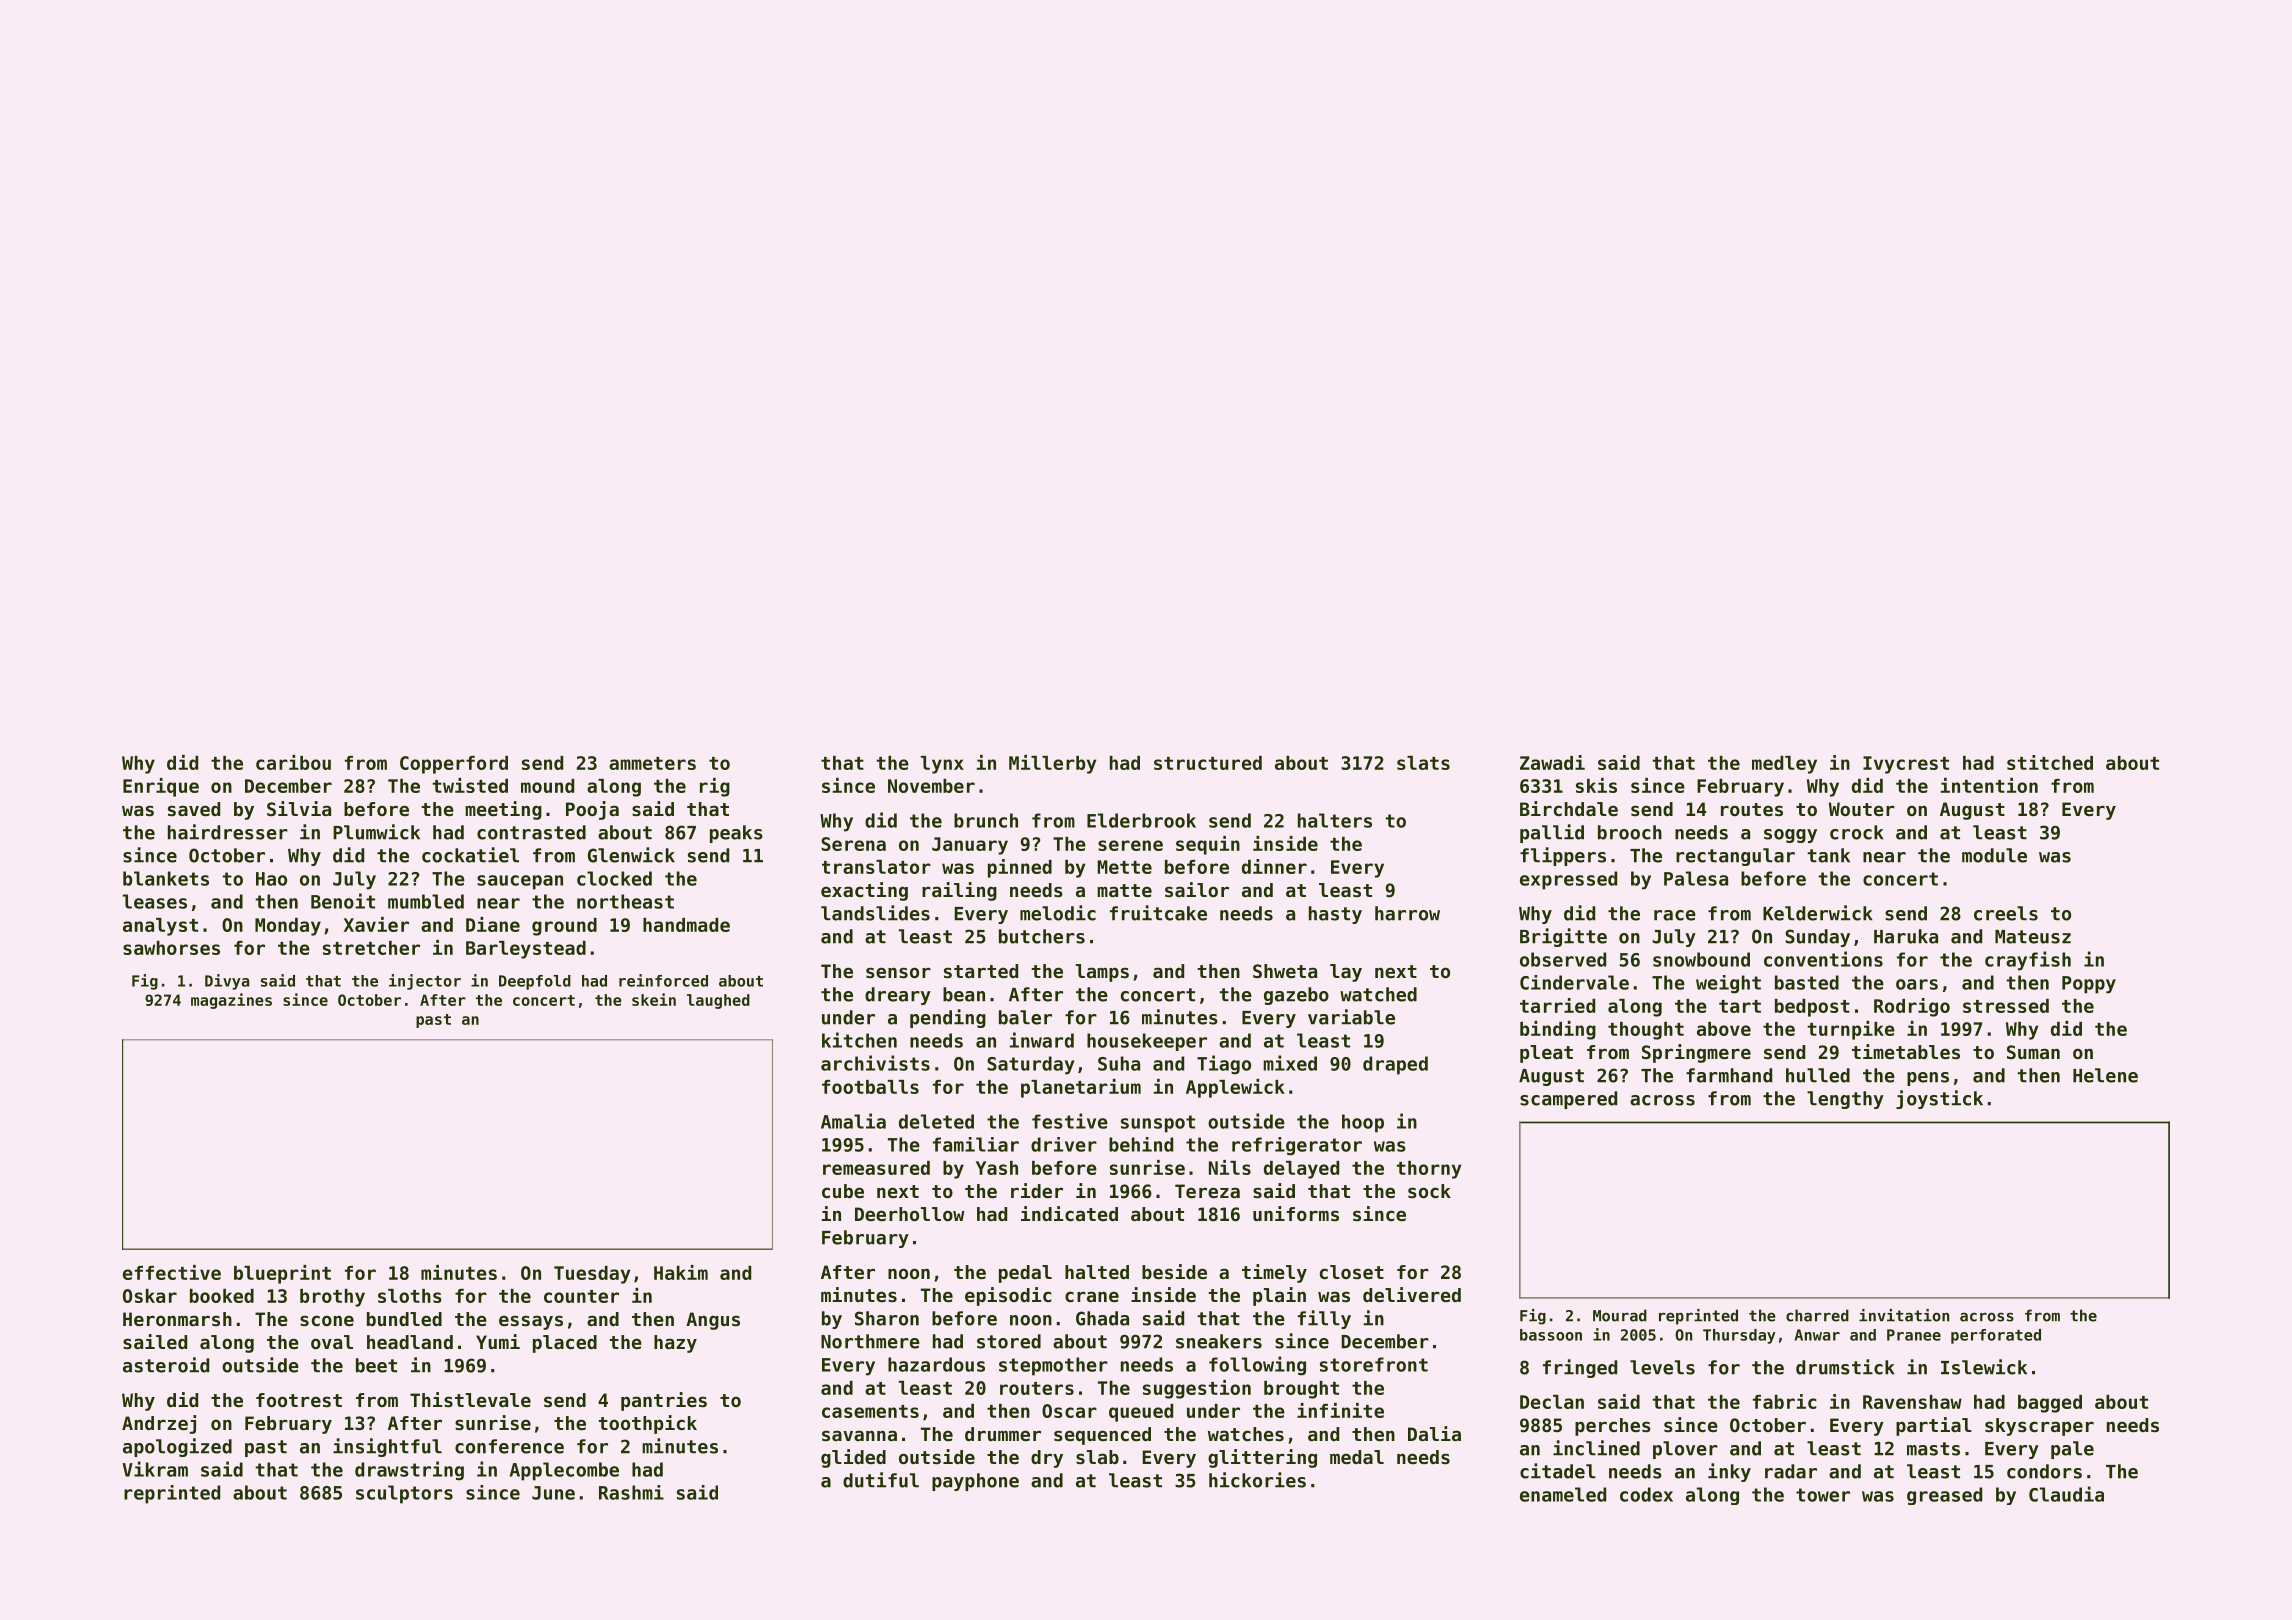  Describe the element at coordinates (155, 901) in the image. I see `leases` at that location.
